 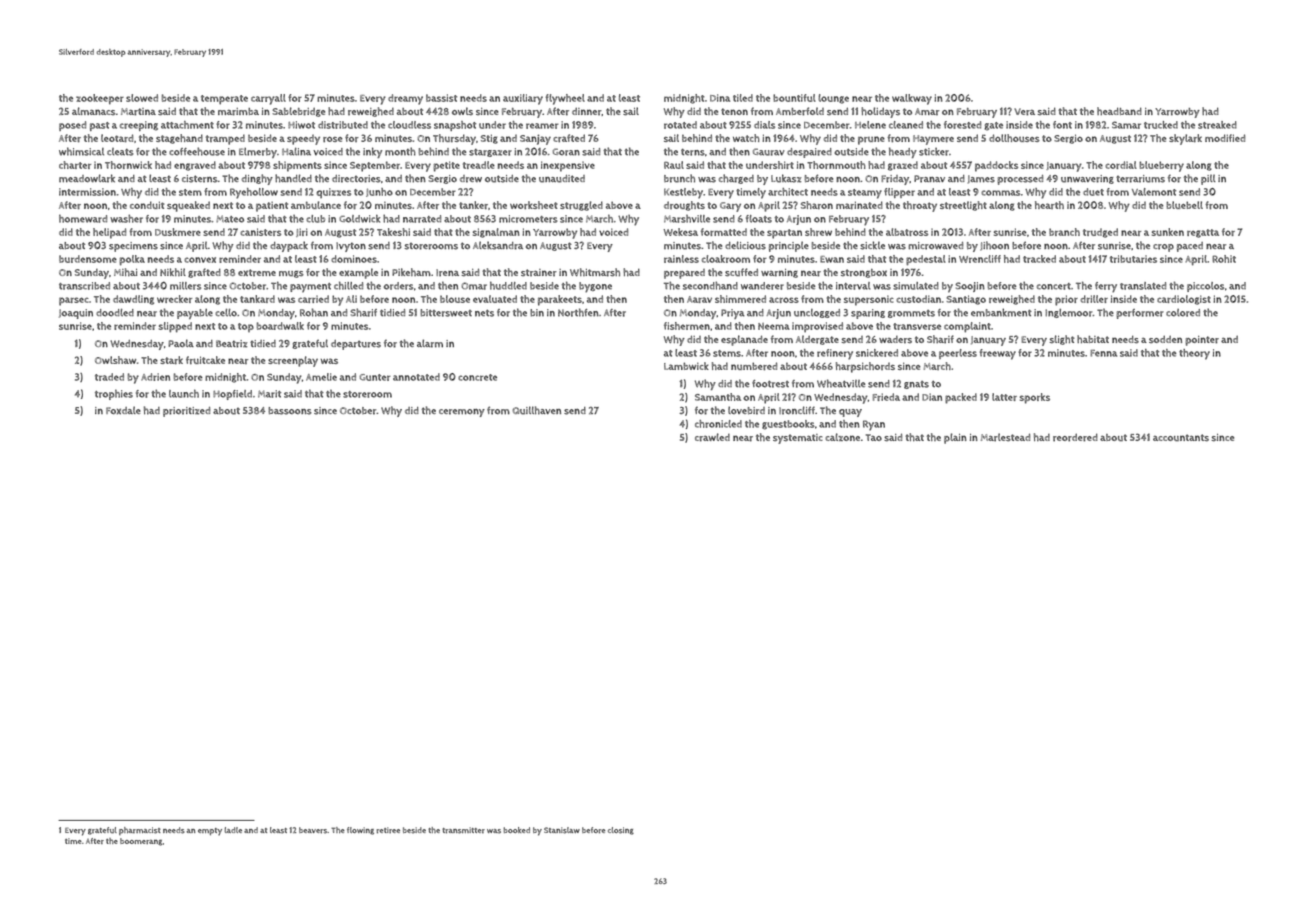 What do you see at coordinates (961, 398) in the screenshot?
I see `packed` at bounding box center [961, 398].
